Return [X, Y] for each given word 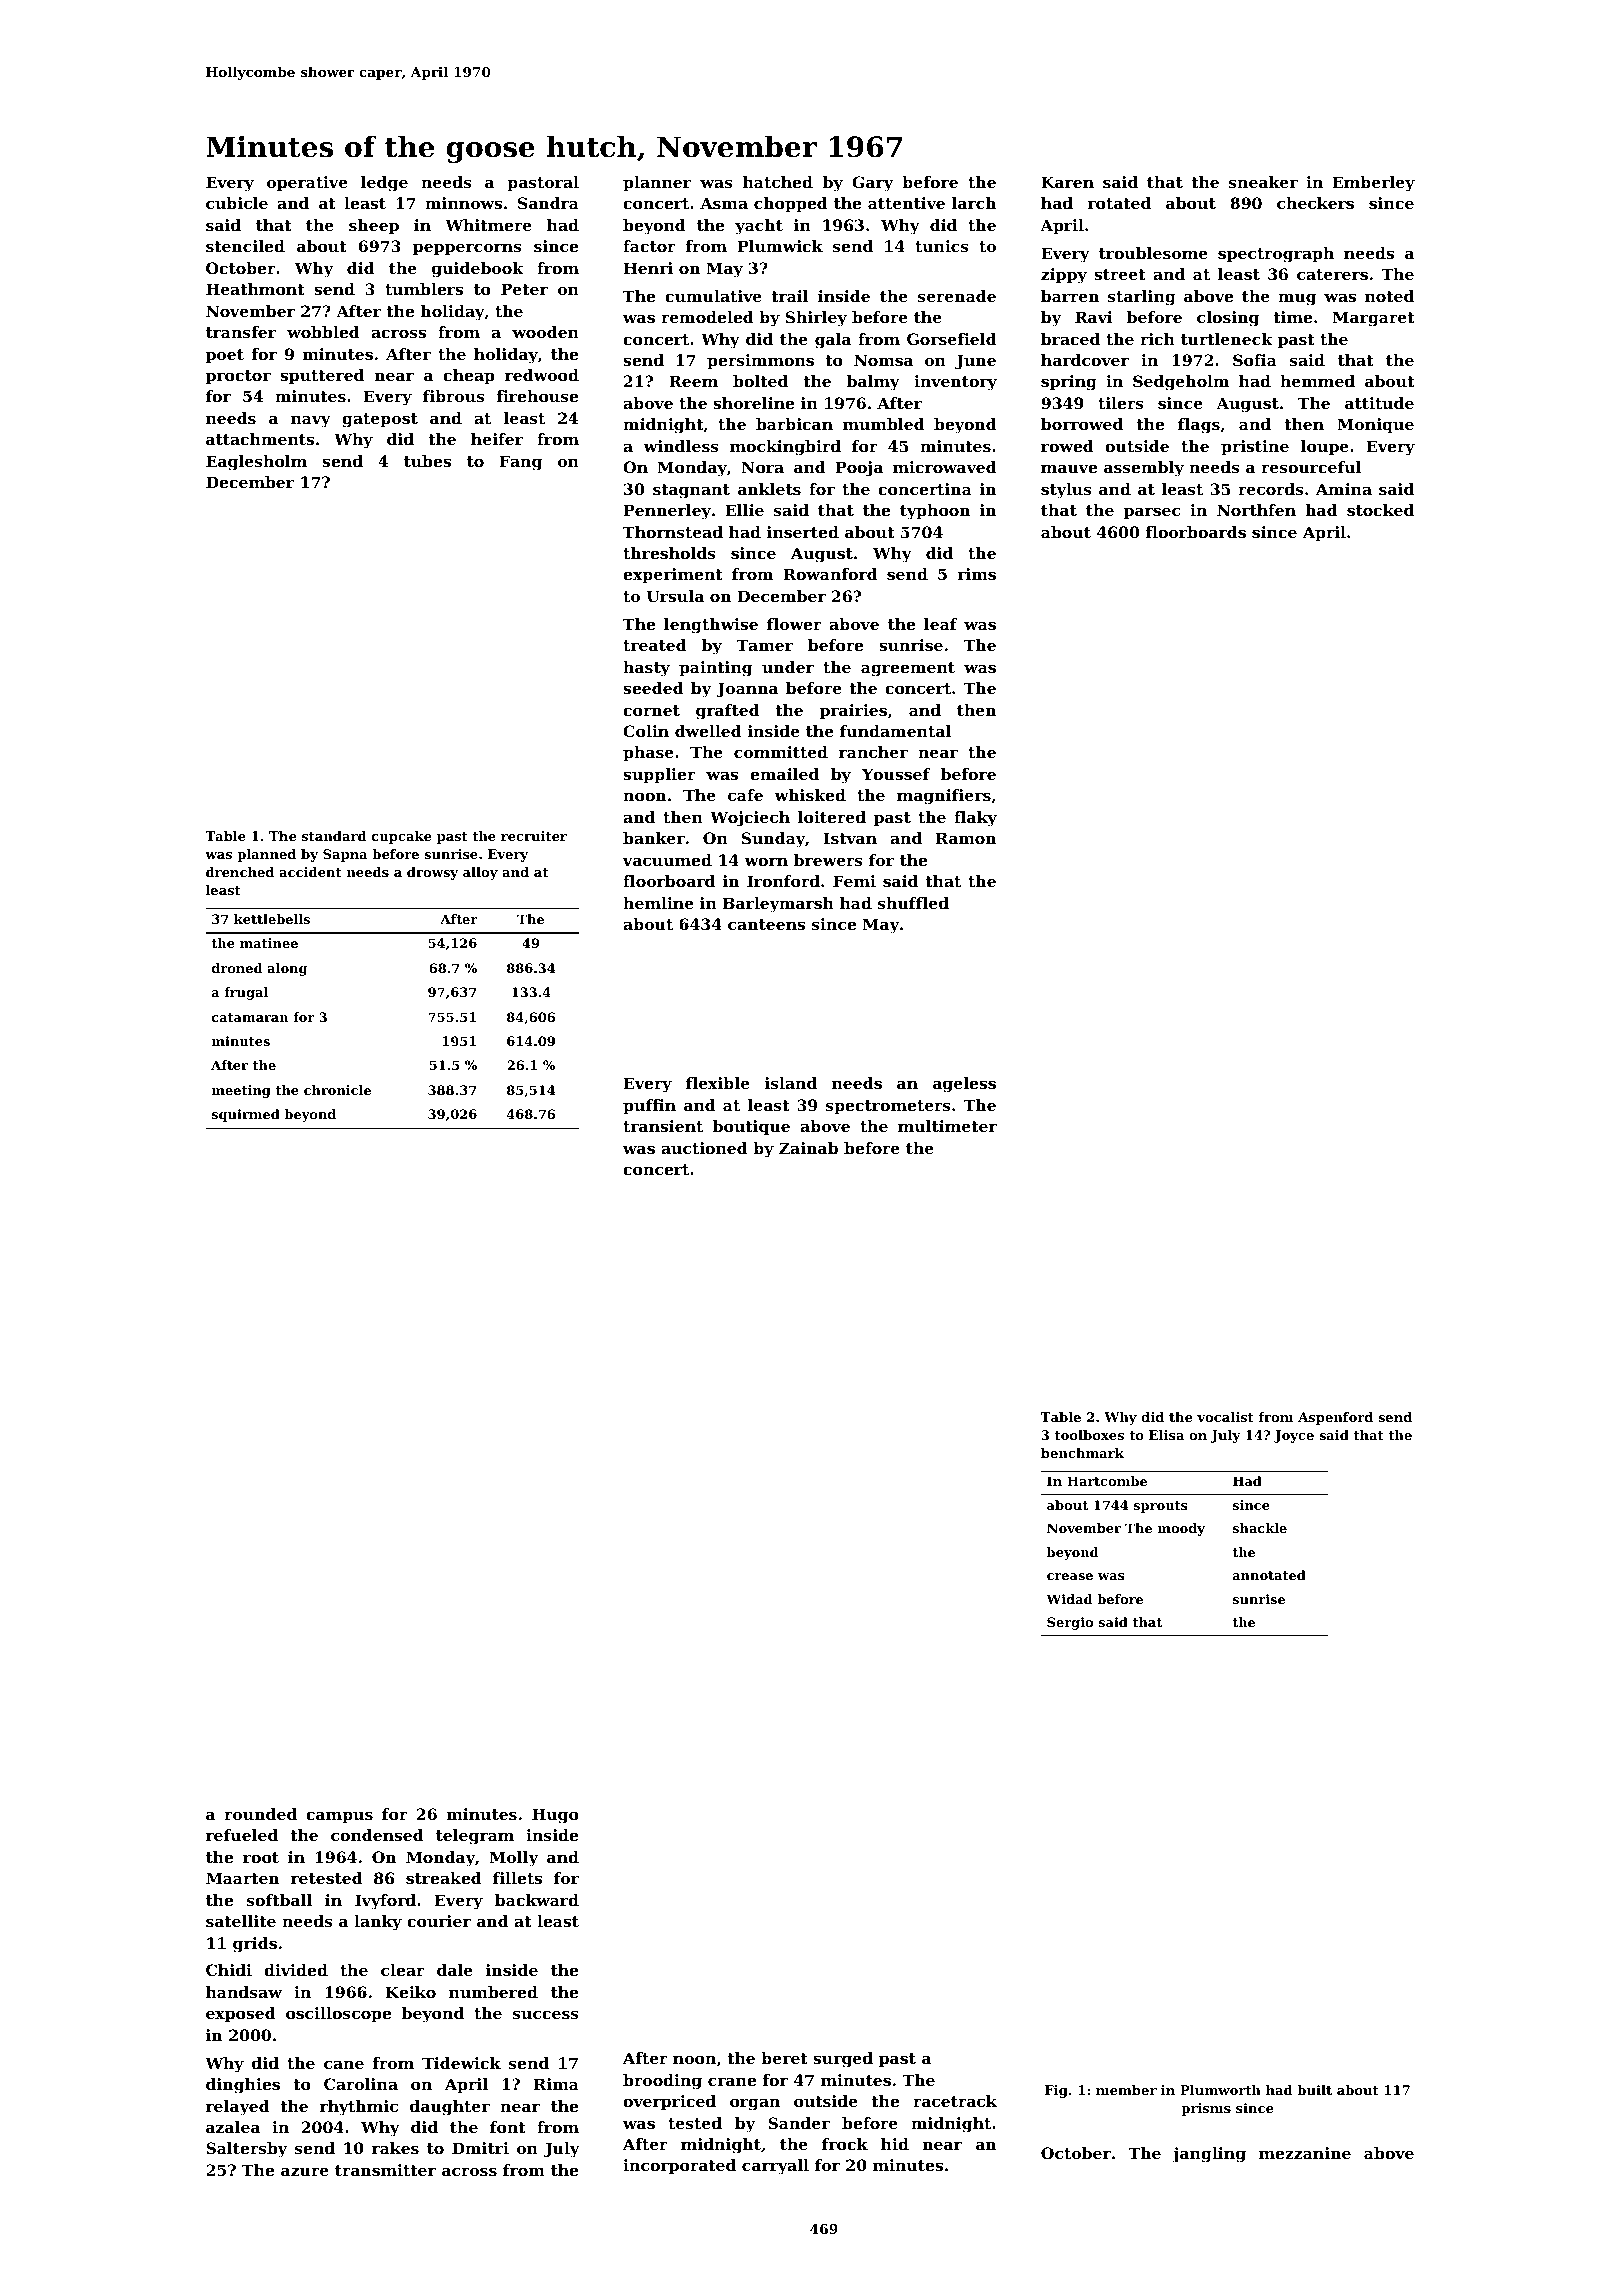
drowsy [432, 873]
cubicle [237, 203]
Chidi [229, 1970]
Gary [872, 184]
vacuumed [667, 860]
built [1314, 2090]
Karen [1067, 182]
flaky [975, 819]
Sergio [1070, 1623]
